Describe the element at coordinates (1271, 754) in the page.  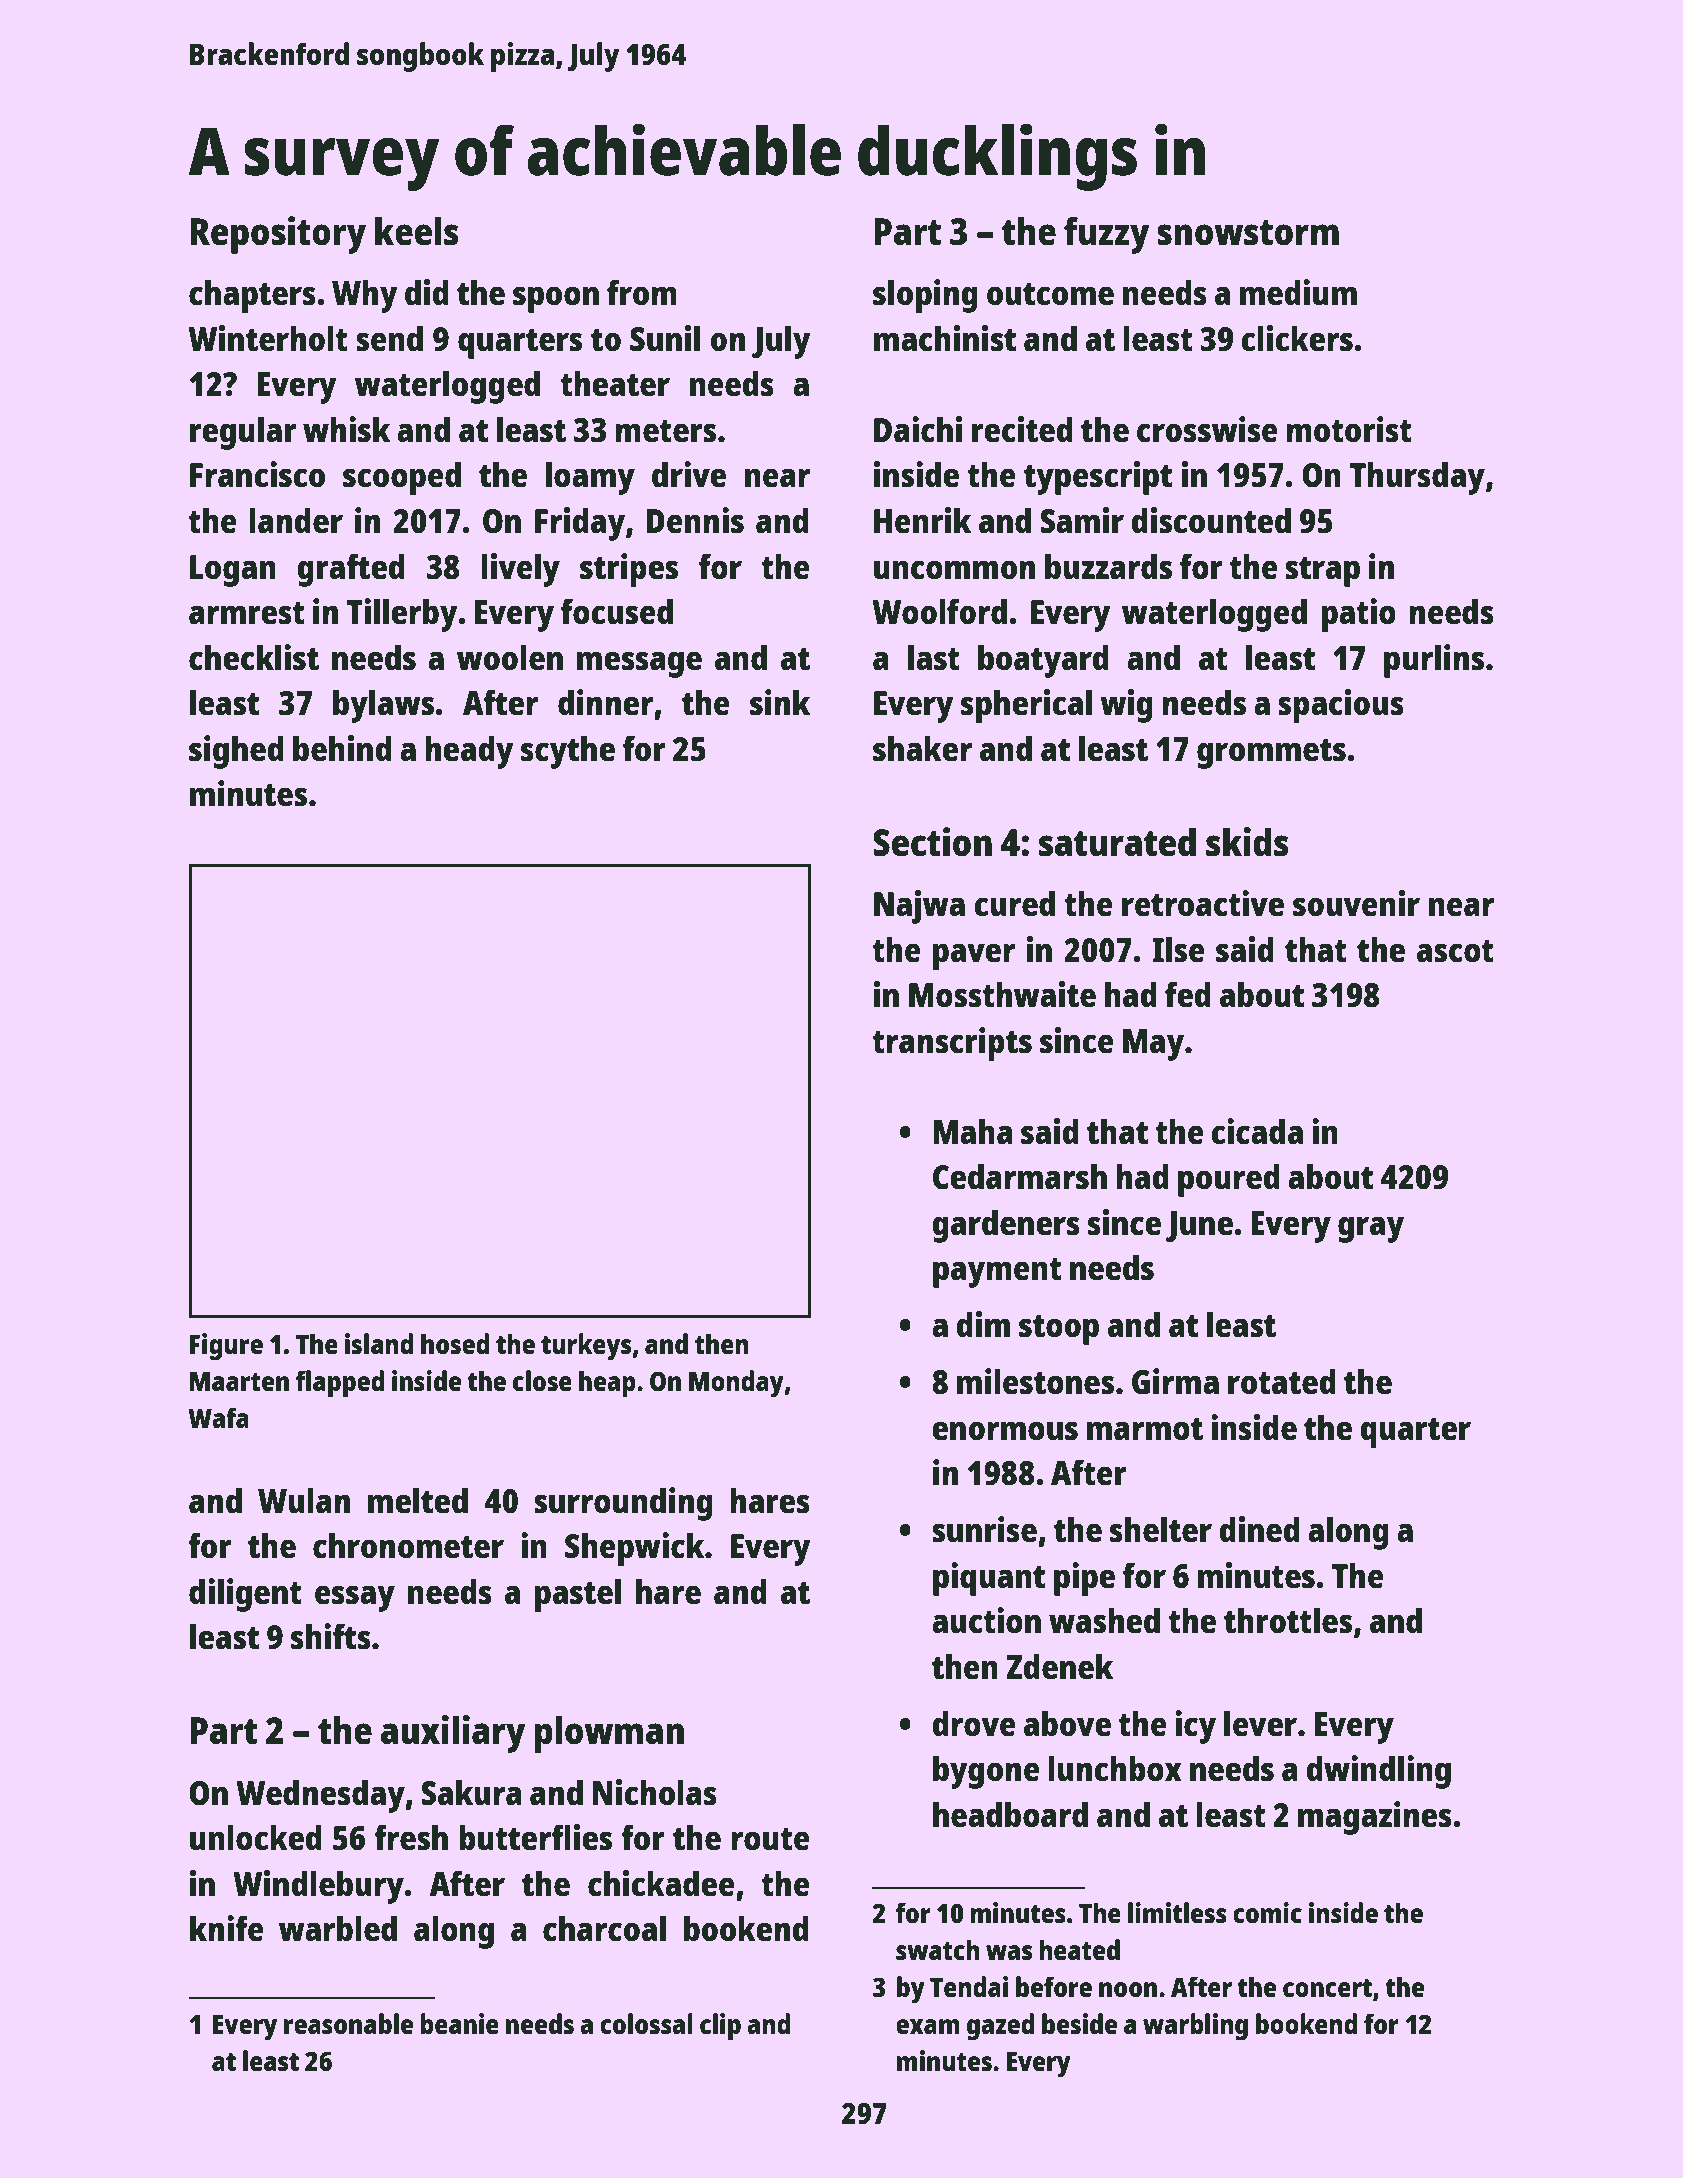
I see `grommets` at that location.
